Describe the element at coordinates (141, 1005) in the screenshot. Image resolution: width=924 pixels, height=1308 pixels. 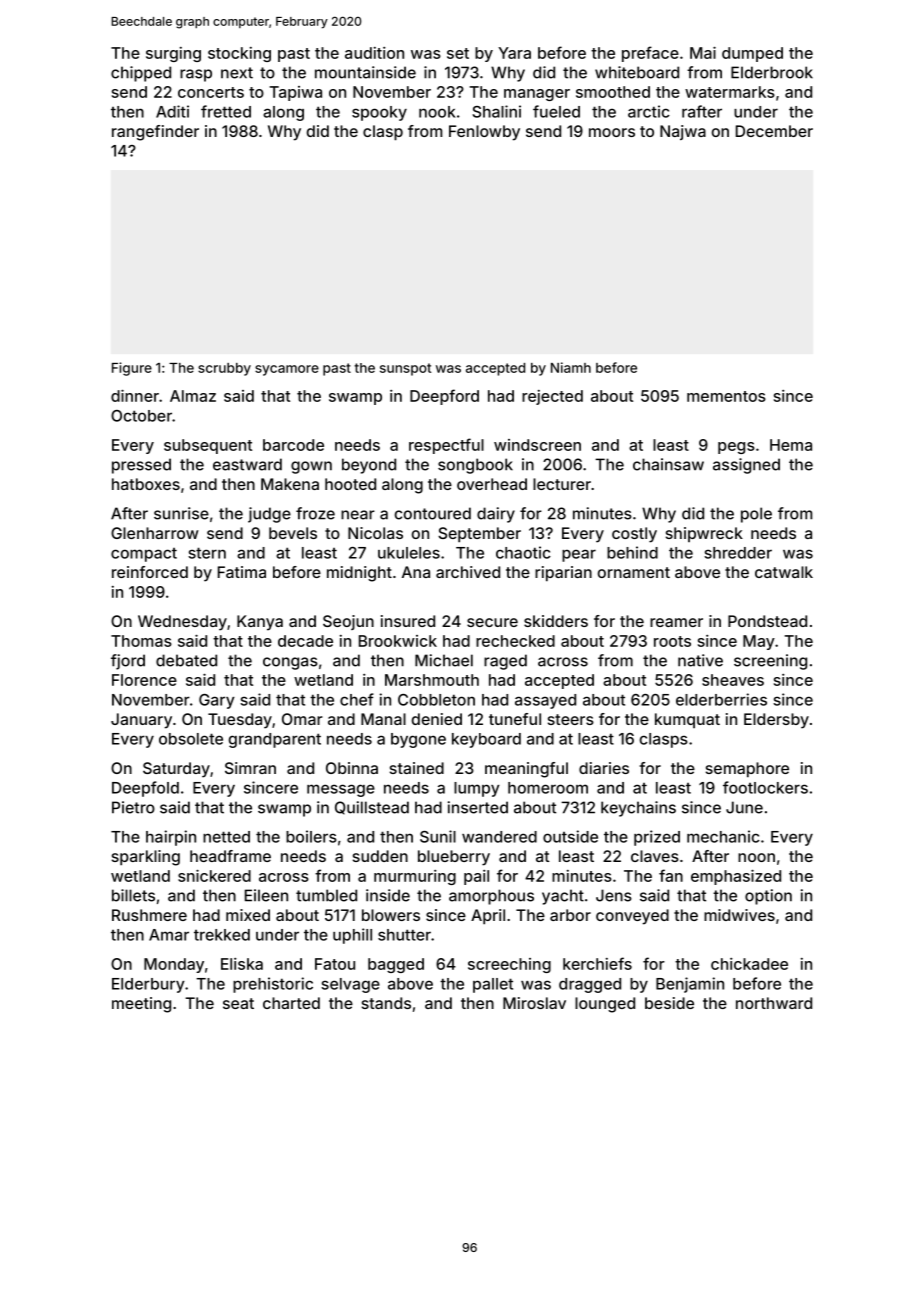
I see `meeting` at that location.
